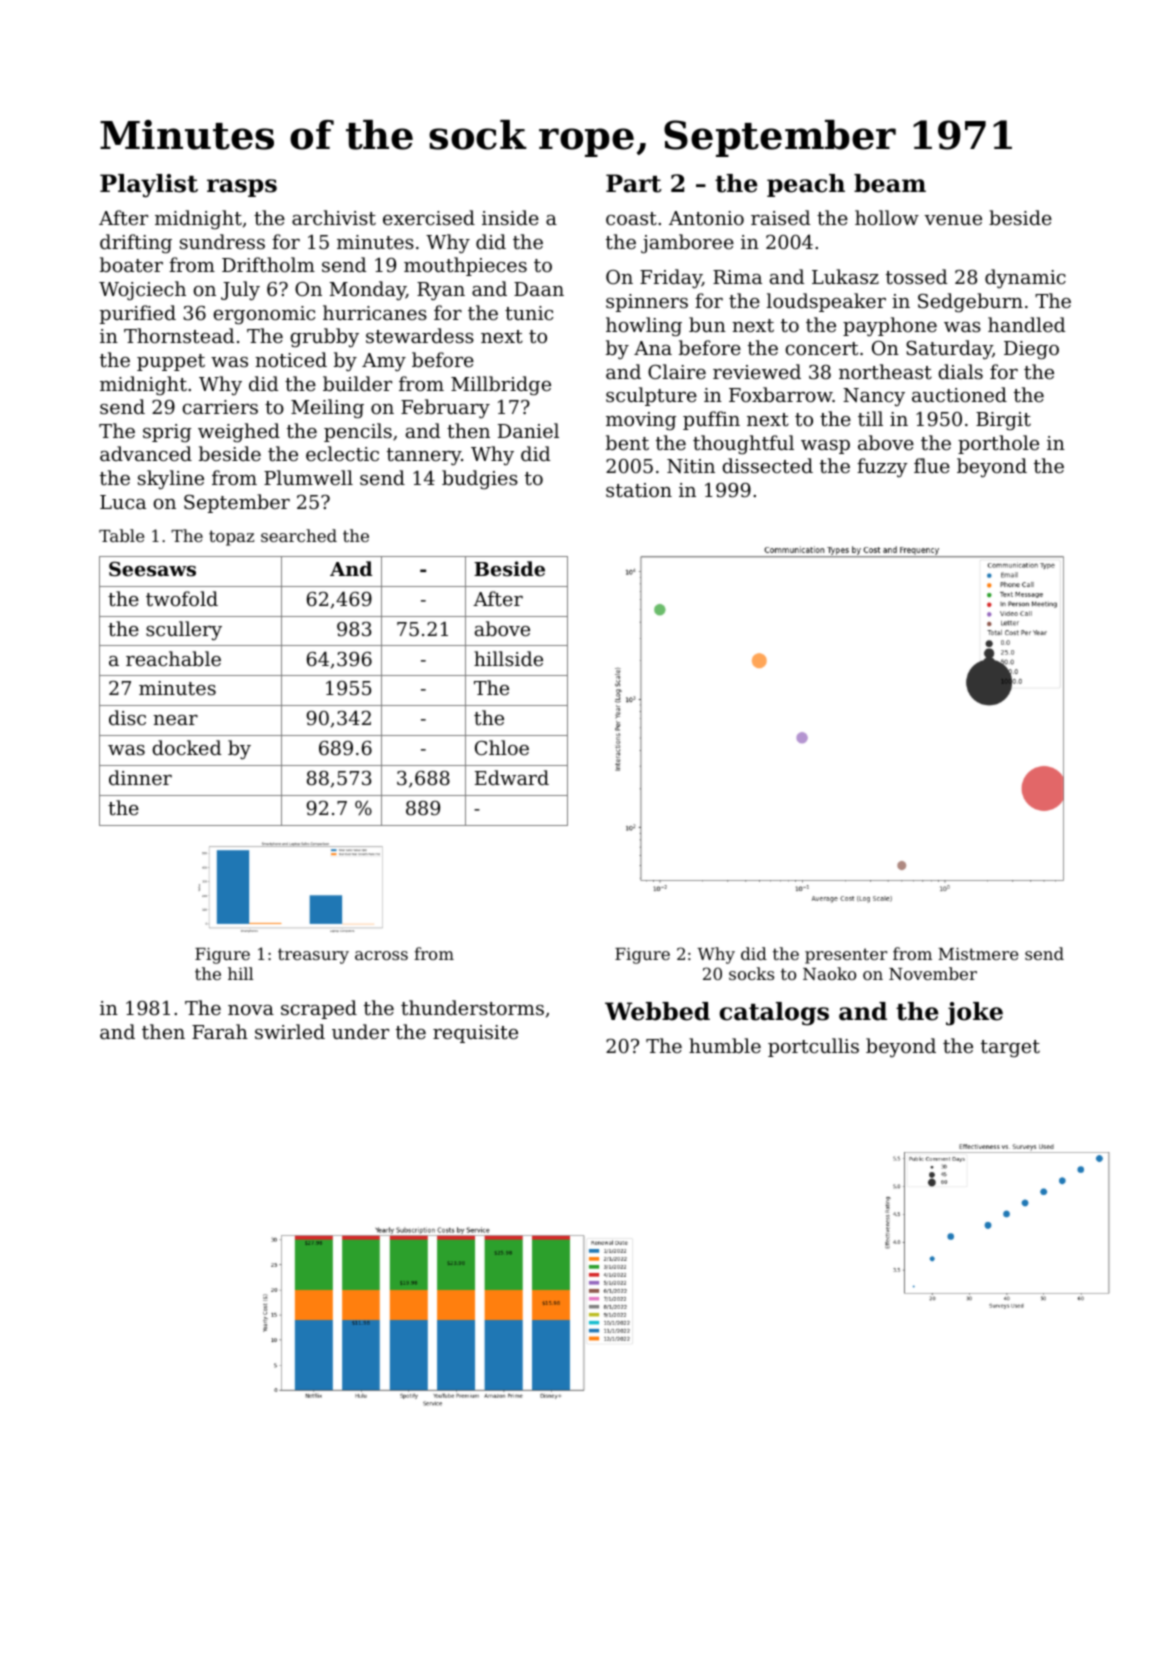 The width and height of the page is (1173, 1659). Describe the element at coordinates (725, 1045) in the page. I see `humble` at that location.
